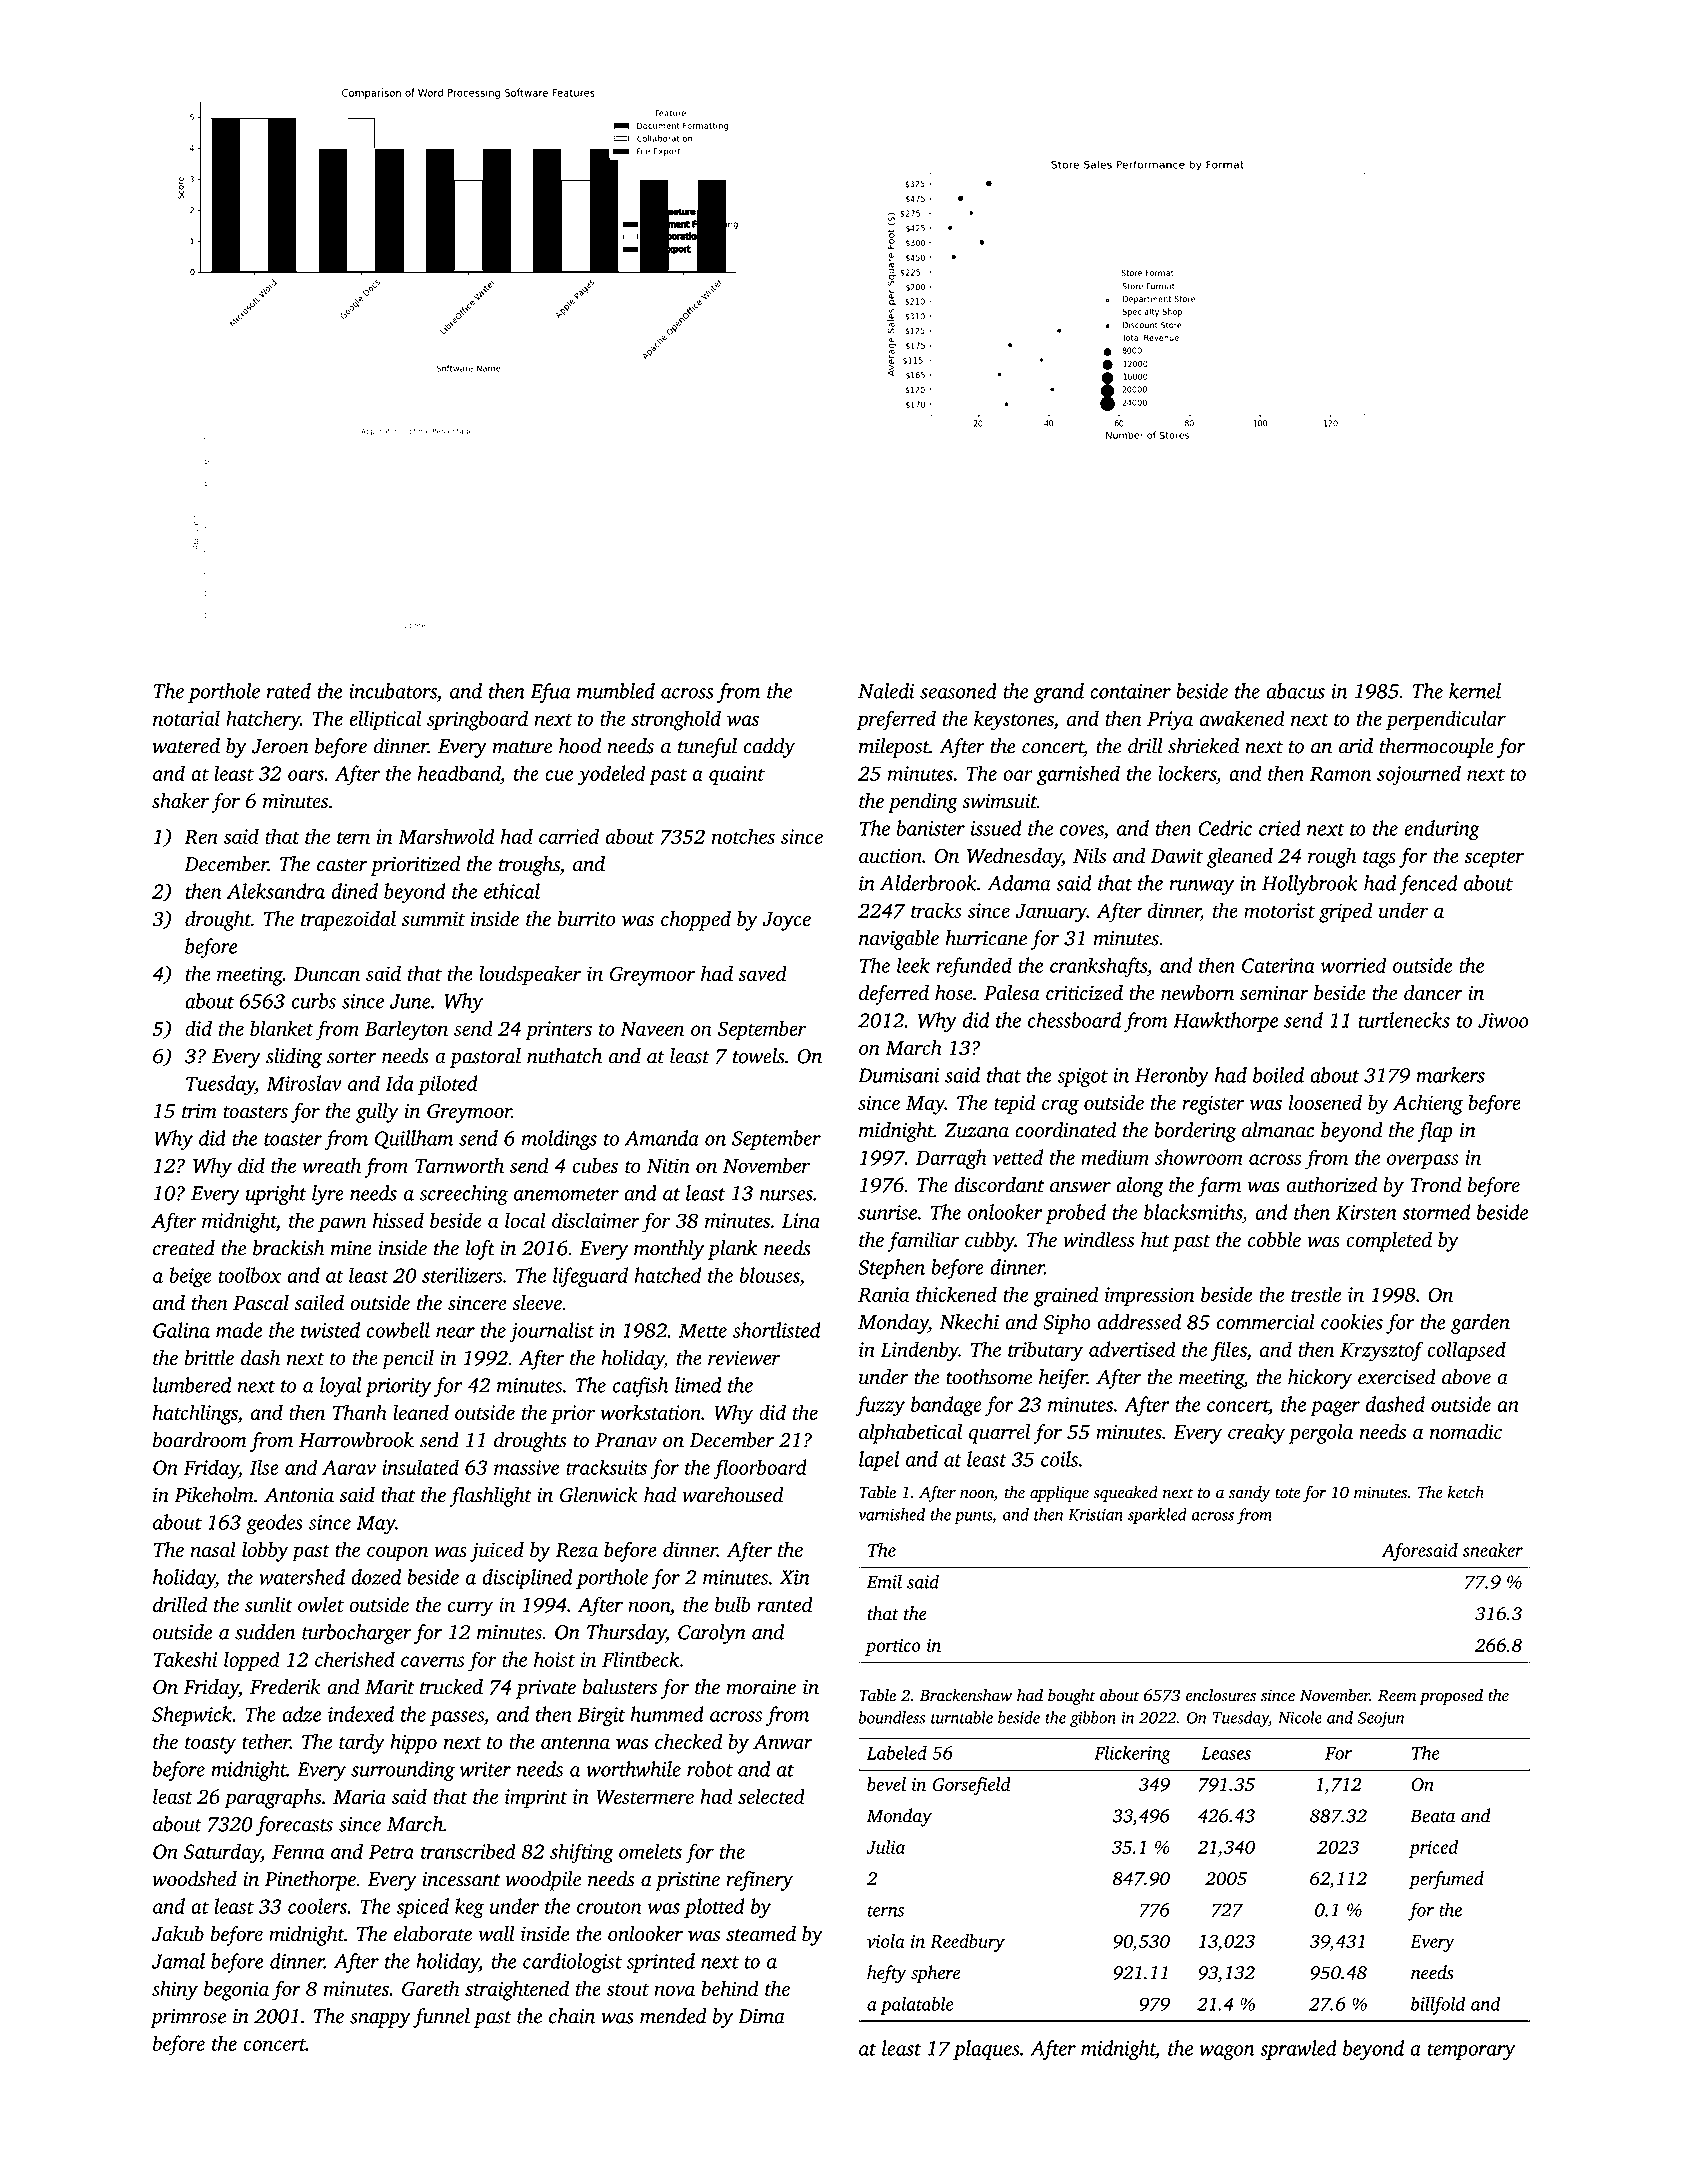  I want to click on bought, so click(1071, 1697).
